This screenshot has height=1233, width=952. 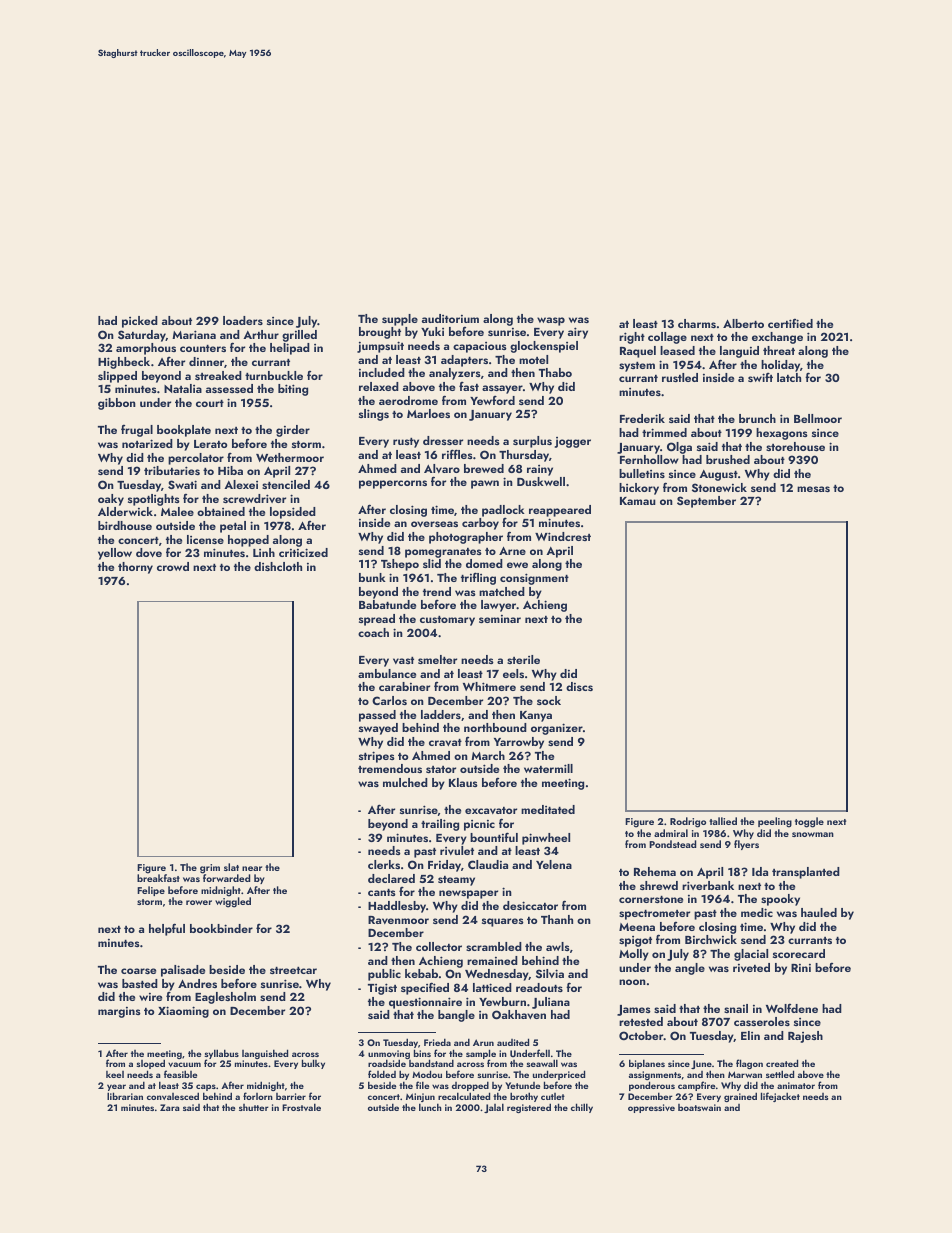 What do you see at coordinates (697, 323) in the screenshot?
I see `charms` at bounding box center [697, 323].
